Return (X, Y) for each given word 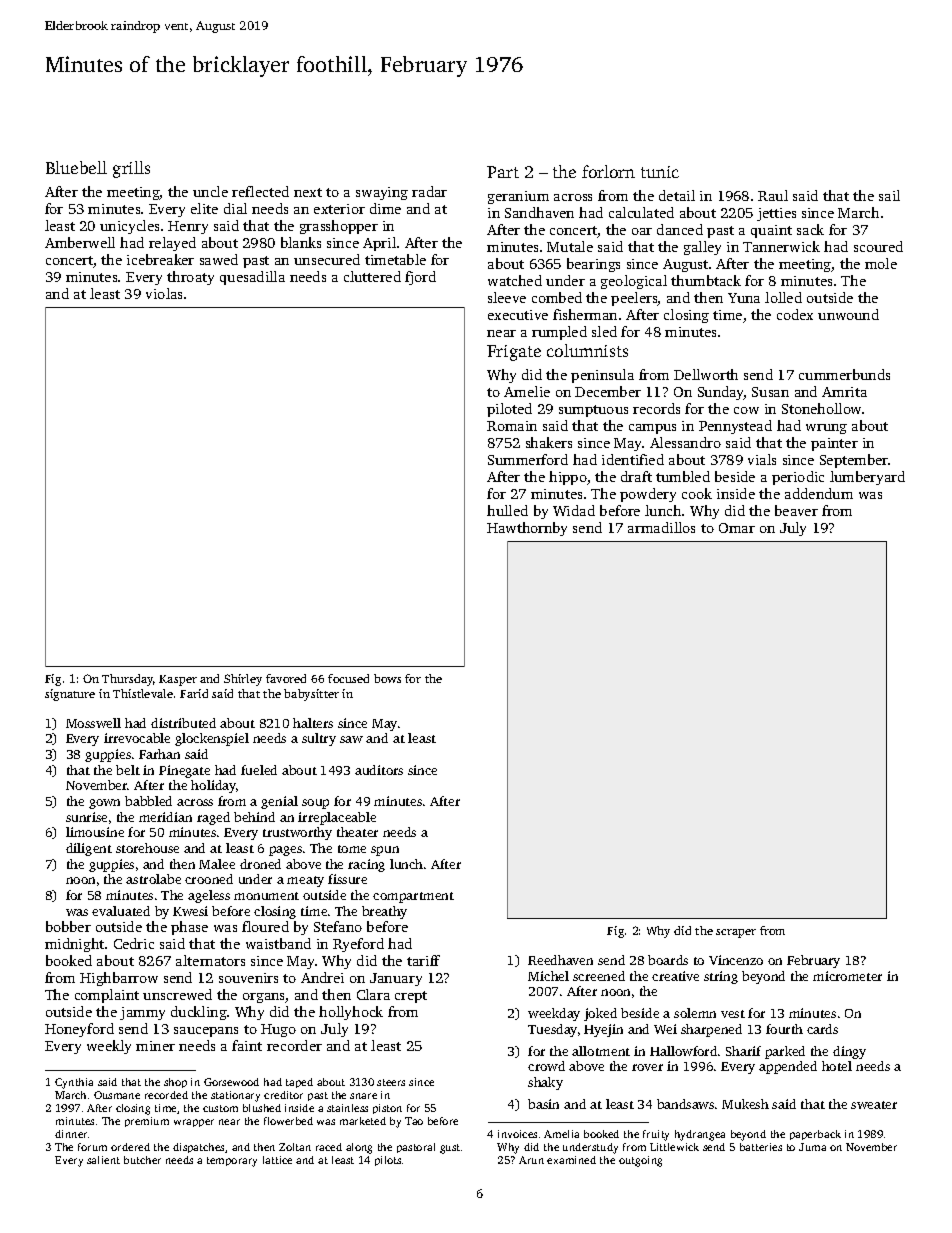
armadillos (661, 527)
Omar (737, 528)
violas (164, 293)
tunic (660, 172)
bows (387, 678)
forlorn (608, 171)
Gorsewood (231, 1082)
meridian (165, 817)
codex (795, 314)
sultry (319, 739)
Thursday (128, 680)
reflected (260, 191)
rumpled (559, 333)
